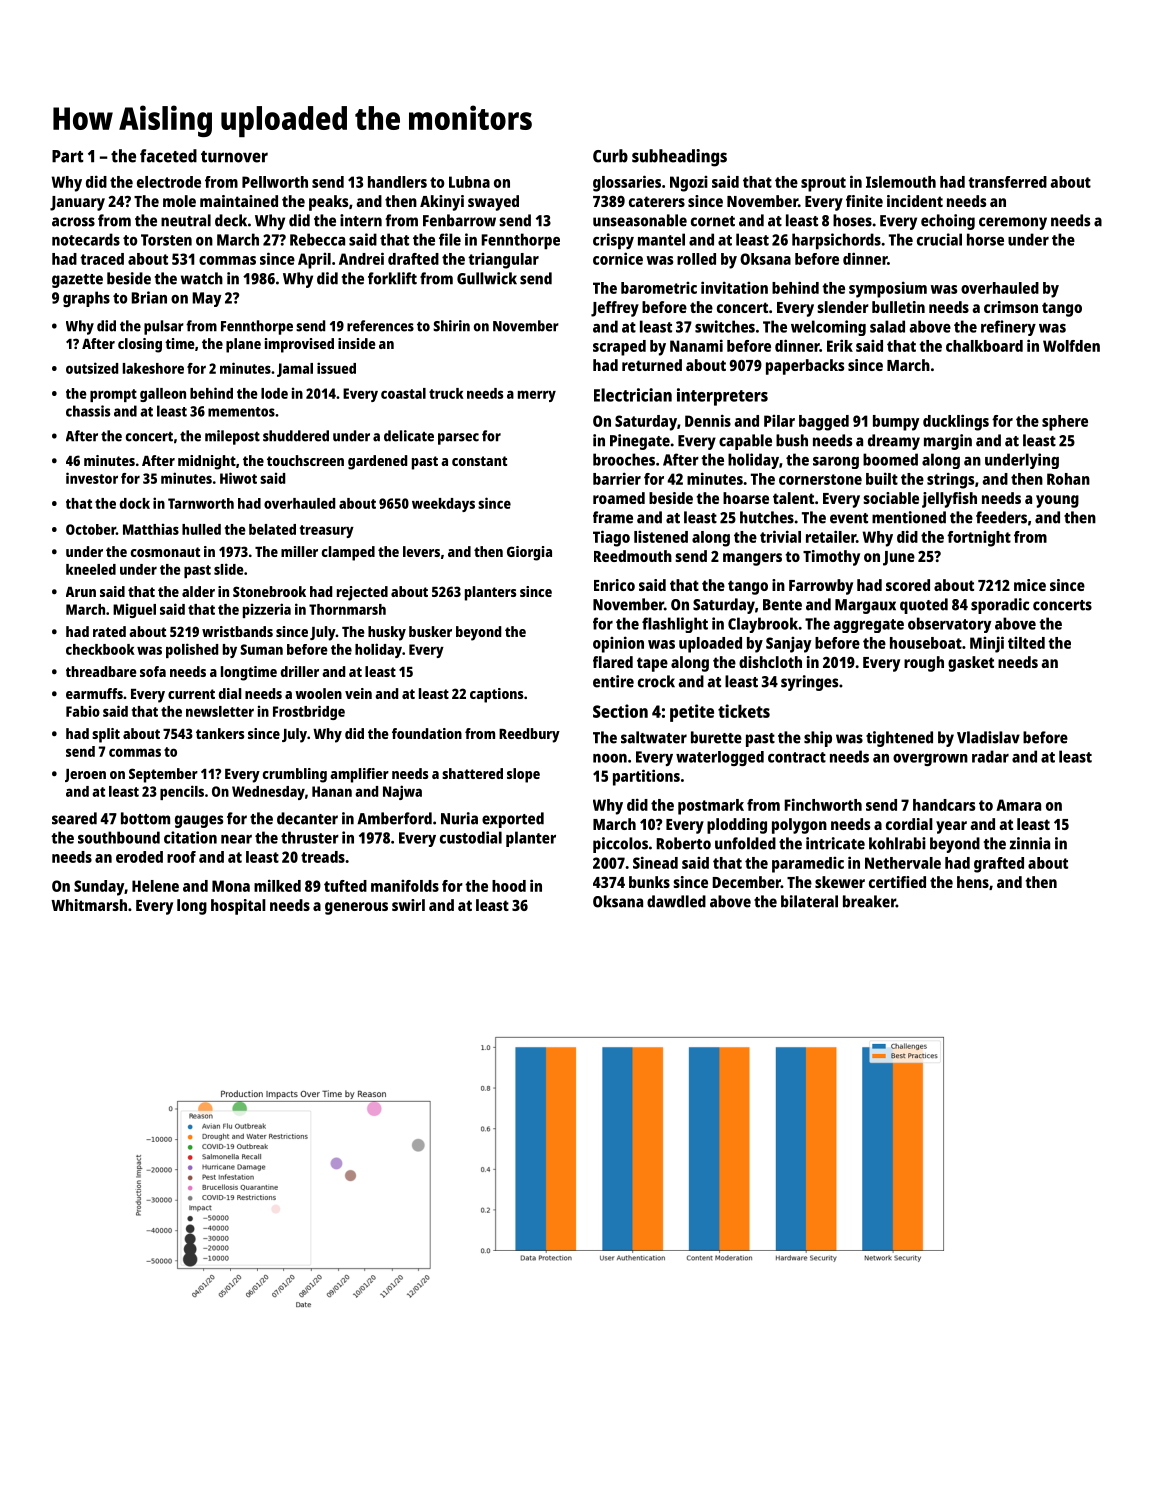 Image resolution: width=1154 pixels, height=1494 pixels. I want to click on levers, so click(421, 551).
